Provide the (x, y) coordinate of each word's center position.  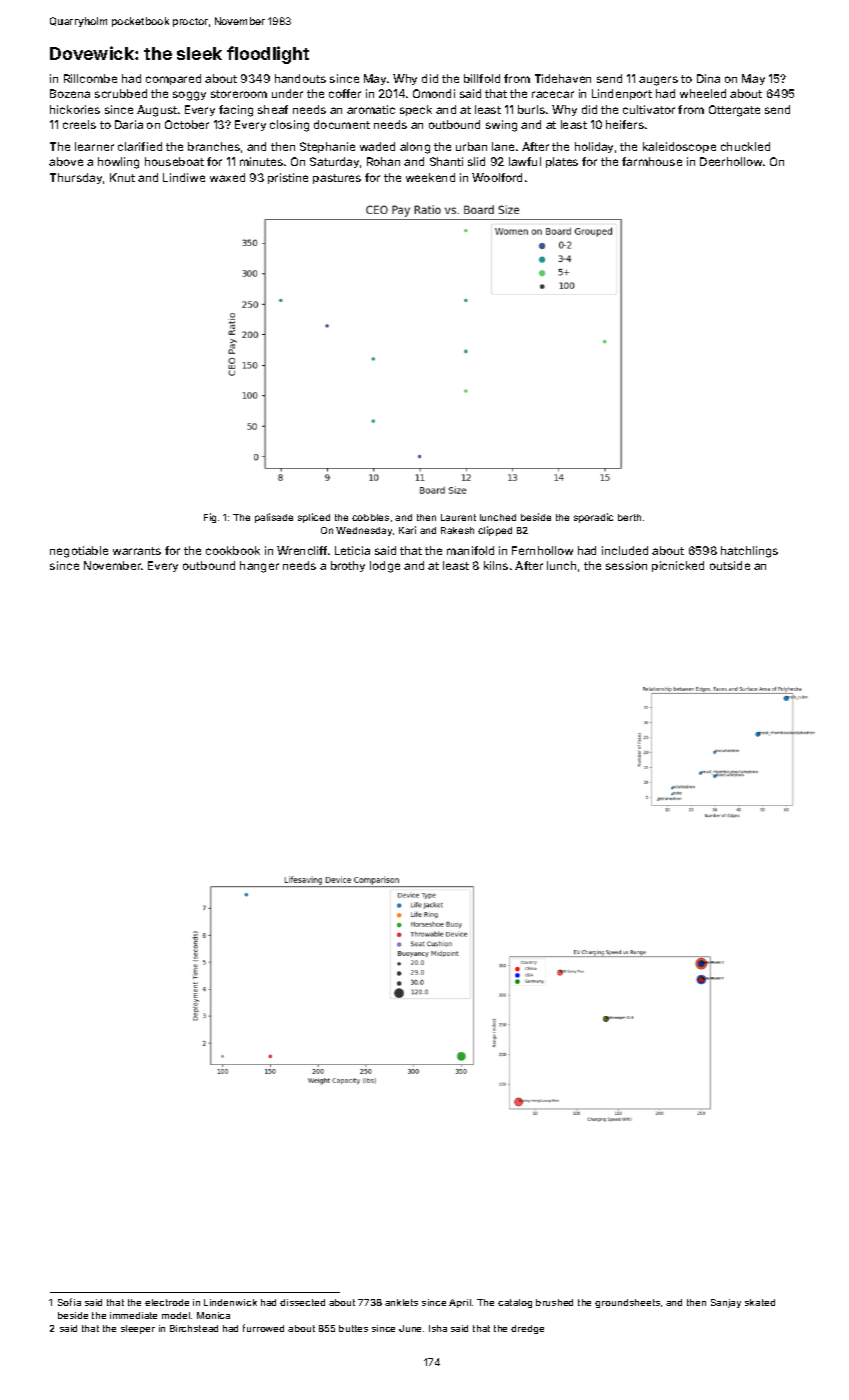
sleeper (138, 1329)
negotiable (79, 552)
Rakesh (457, 530)
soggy (189, 96)
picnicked (678, 566)
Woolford (497, 177)
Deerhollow (731, 161)
